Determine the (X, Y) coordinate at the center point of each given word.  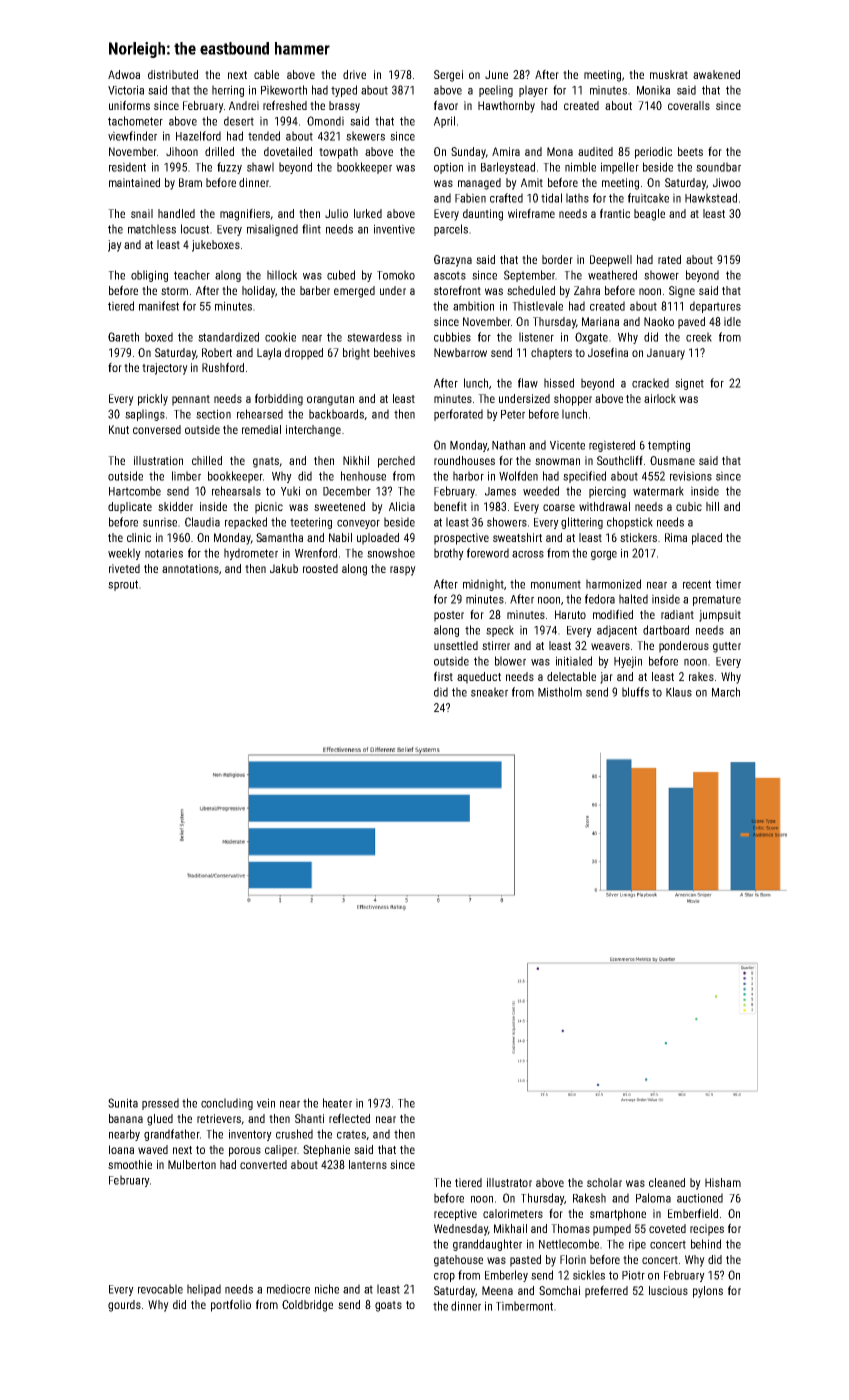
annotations (190, 568)
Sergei (448, 76)
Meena (497, 1290)
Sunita (123, 1103)
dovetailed (288, 151)
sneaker (489, 692)
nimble (580, 167)
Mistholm (560, 692)
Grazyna (453, 261)
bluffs (635, 692)
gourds (124, 1306)
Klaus (679, 692)
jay (115, 246)
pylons (708, 1292)
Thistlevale (537, 306)
